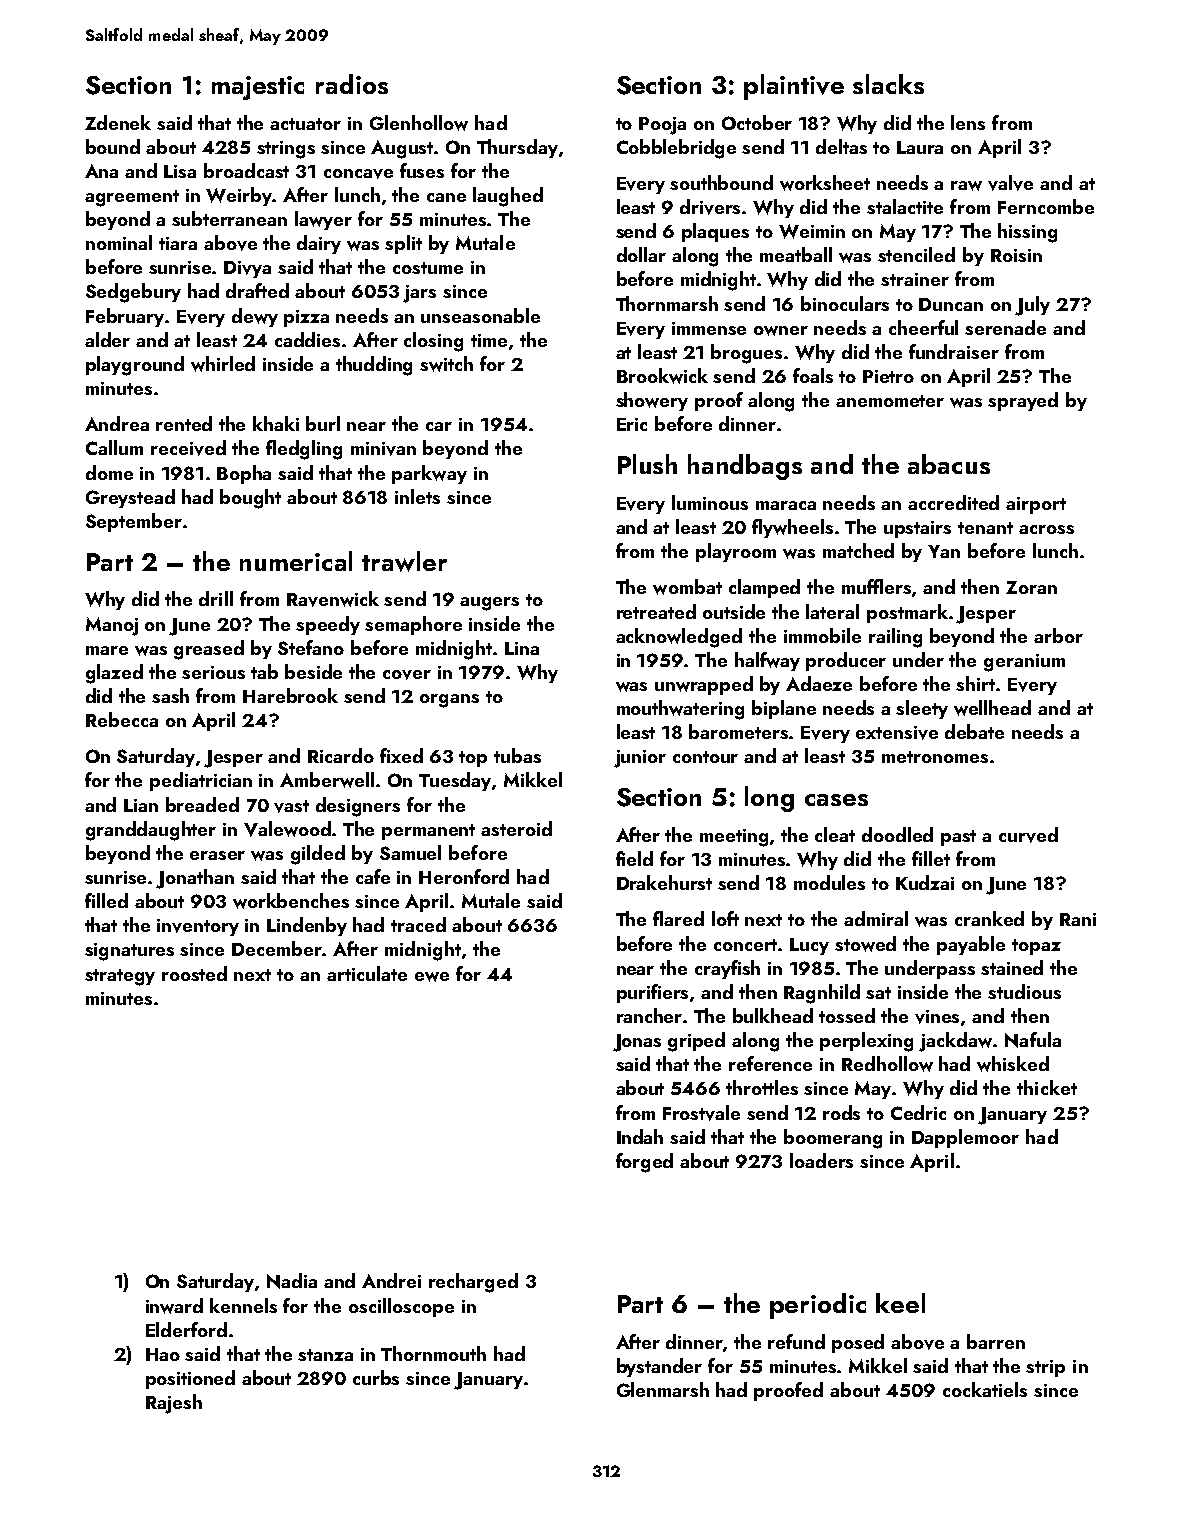 The image size is (1184, 1532). Describe the element at coordinates (306, 318) in the screenshot. I see `pizza` at that location.
